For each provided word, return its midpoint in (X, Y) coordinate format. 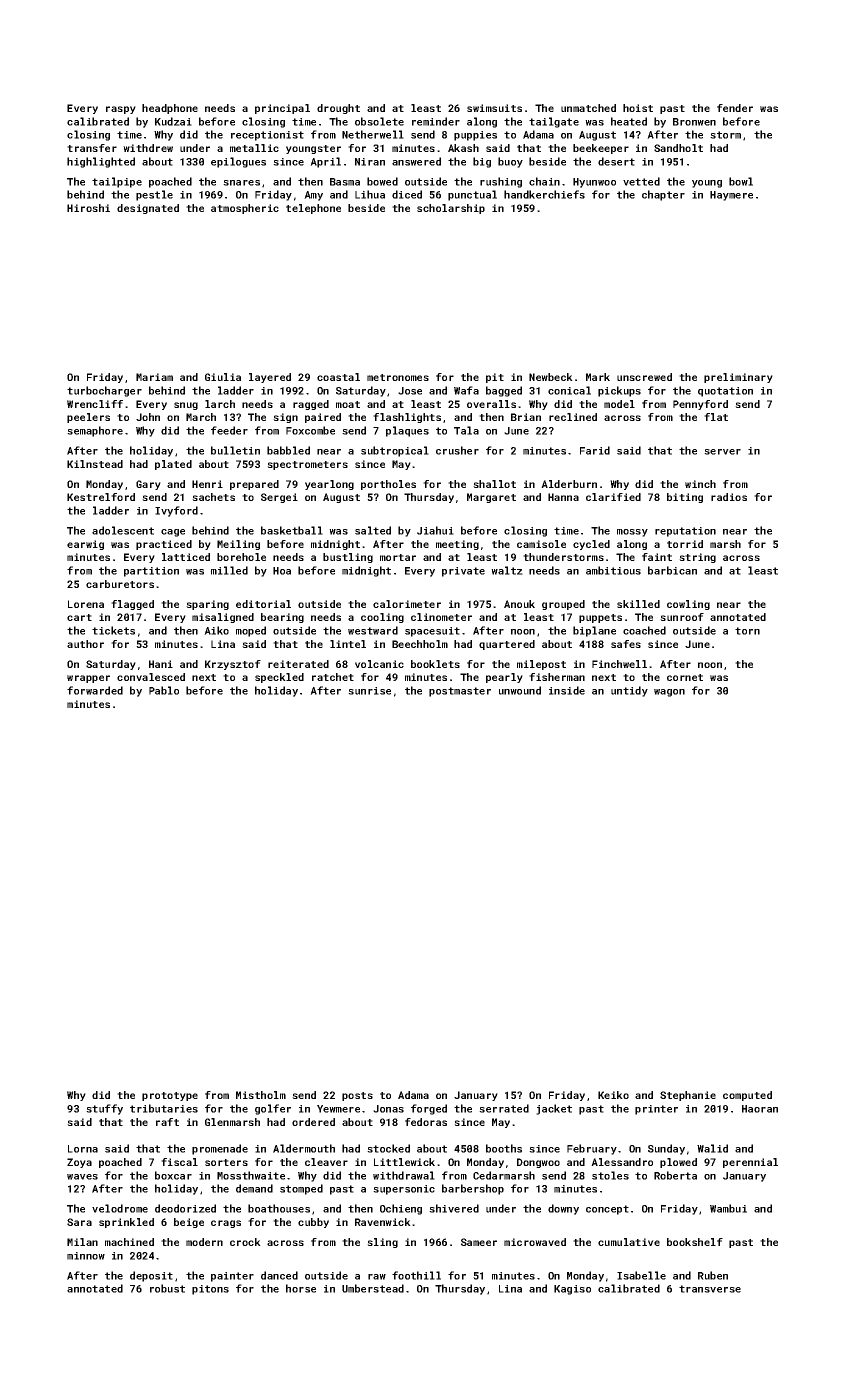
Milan (82, 1242)
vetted (641, 181)
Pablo (164, 690)
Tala (466, 430)
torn (747, 631)
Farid (595, 450)
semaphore (95, 431)
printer (656, 1110)
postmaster (460, 692)
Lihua (370, 194)
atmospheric (245, 209)
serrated (504, 1108)
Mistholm (261, 1095)
